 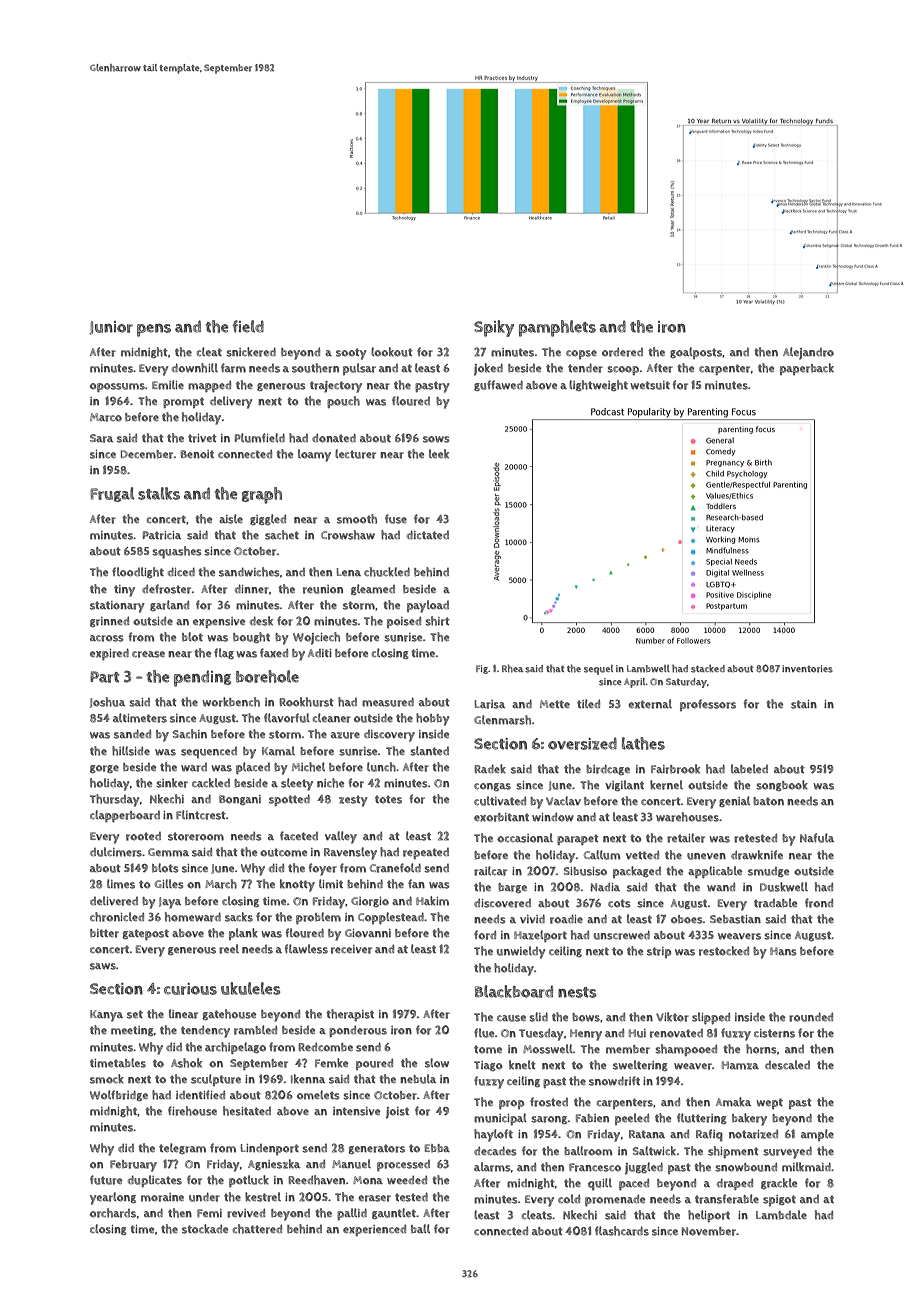 I want to click on Frugal, so click(x=112, y=494).
